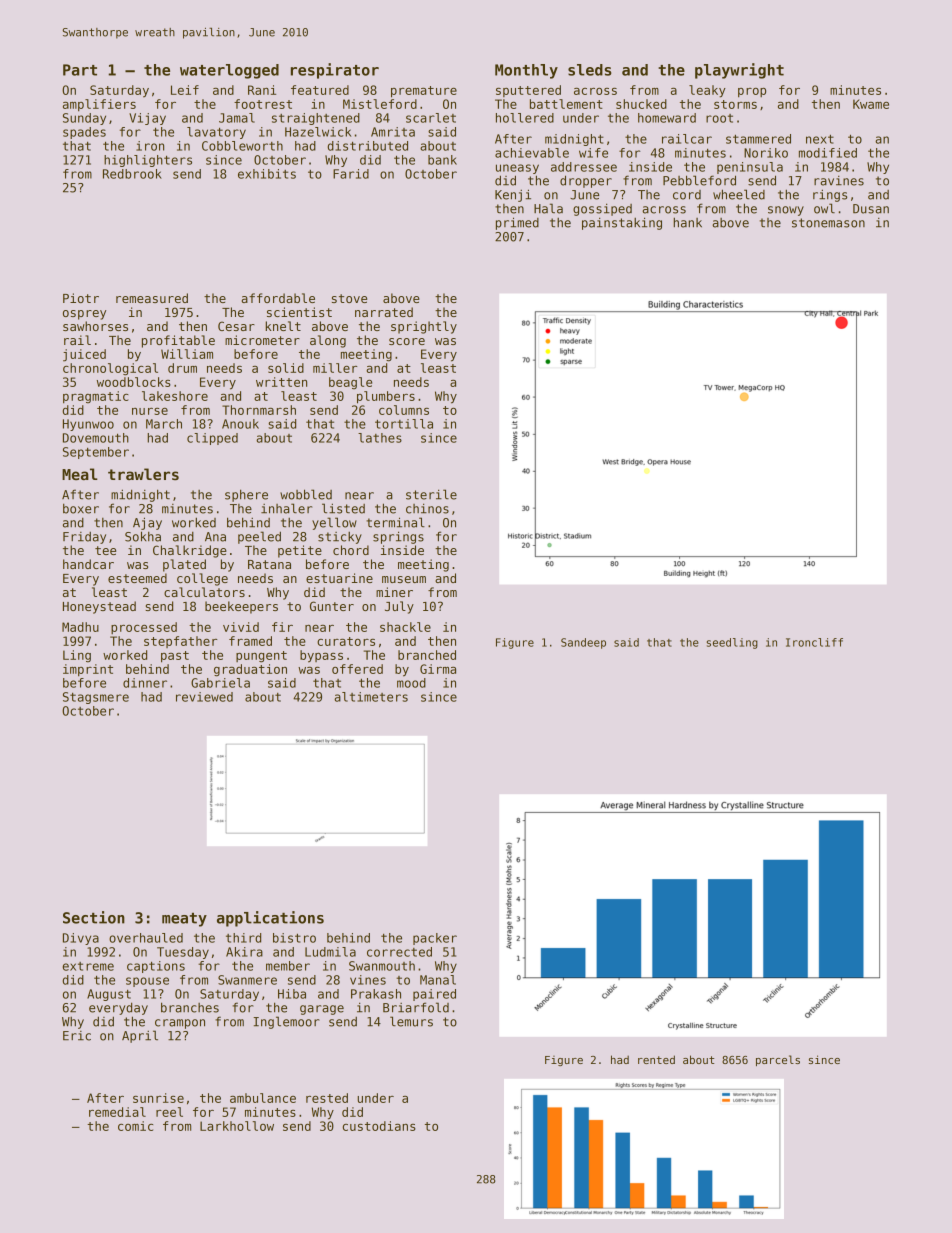 The image size is (952, 1233). Describe the element at coordinates (371, 697) in the screenshot. I see `altimeters` at that location.
